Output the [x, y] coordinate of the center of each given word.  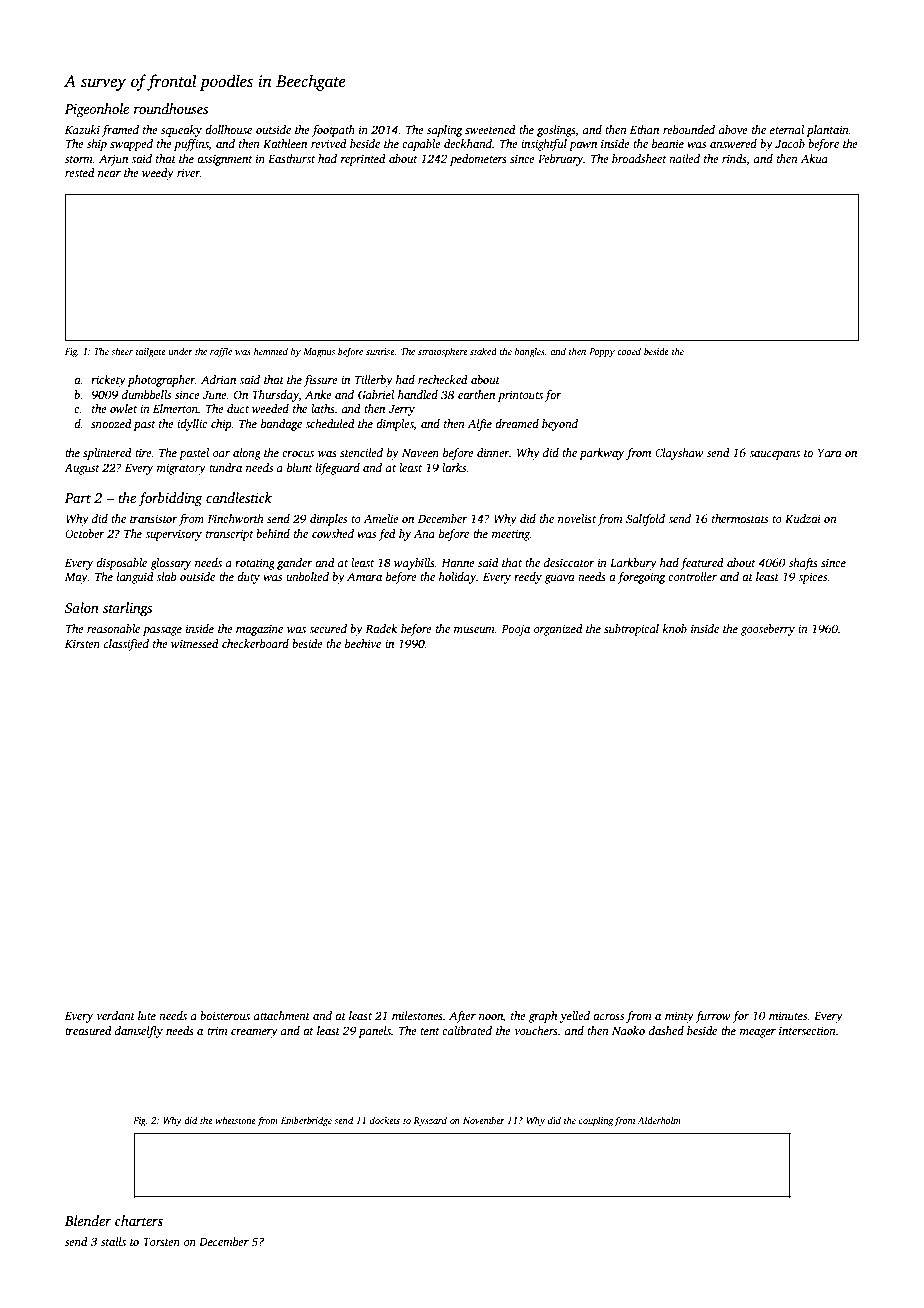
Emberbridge [306, 1121]
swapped [131, 145]
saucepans [774, 455]
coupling [596, 1121]
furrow [713, 1017]
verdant [115, 1015]
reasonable [113, 628]
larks [454, 467]
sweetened [490, 129]
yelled [575, 1017]
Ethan [644, 129]
